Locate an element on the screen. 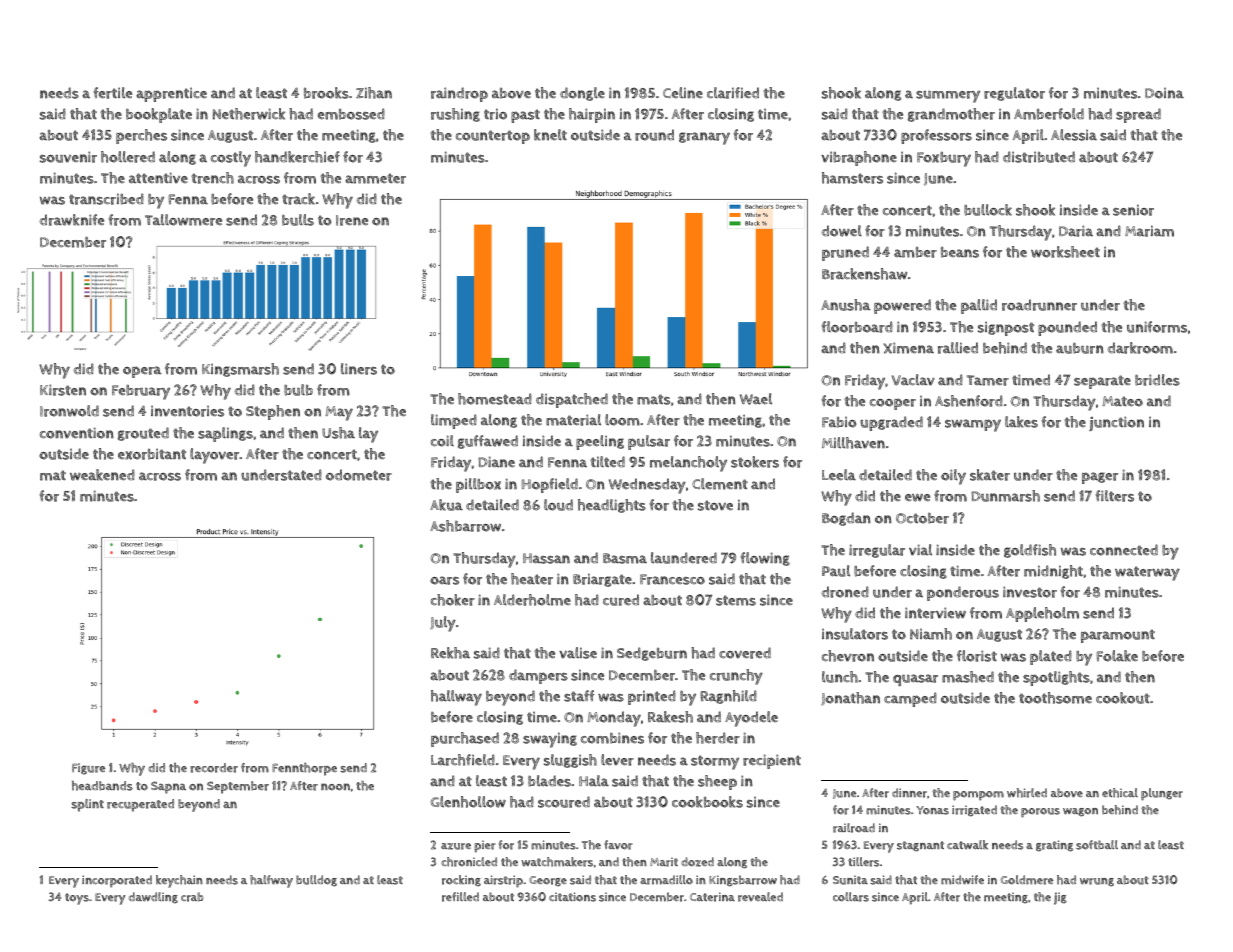 The width and height of the screenshot is (1233, 952). Irene is located at coordinates (352, 220).
